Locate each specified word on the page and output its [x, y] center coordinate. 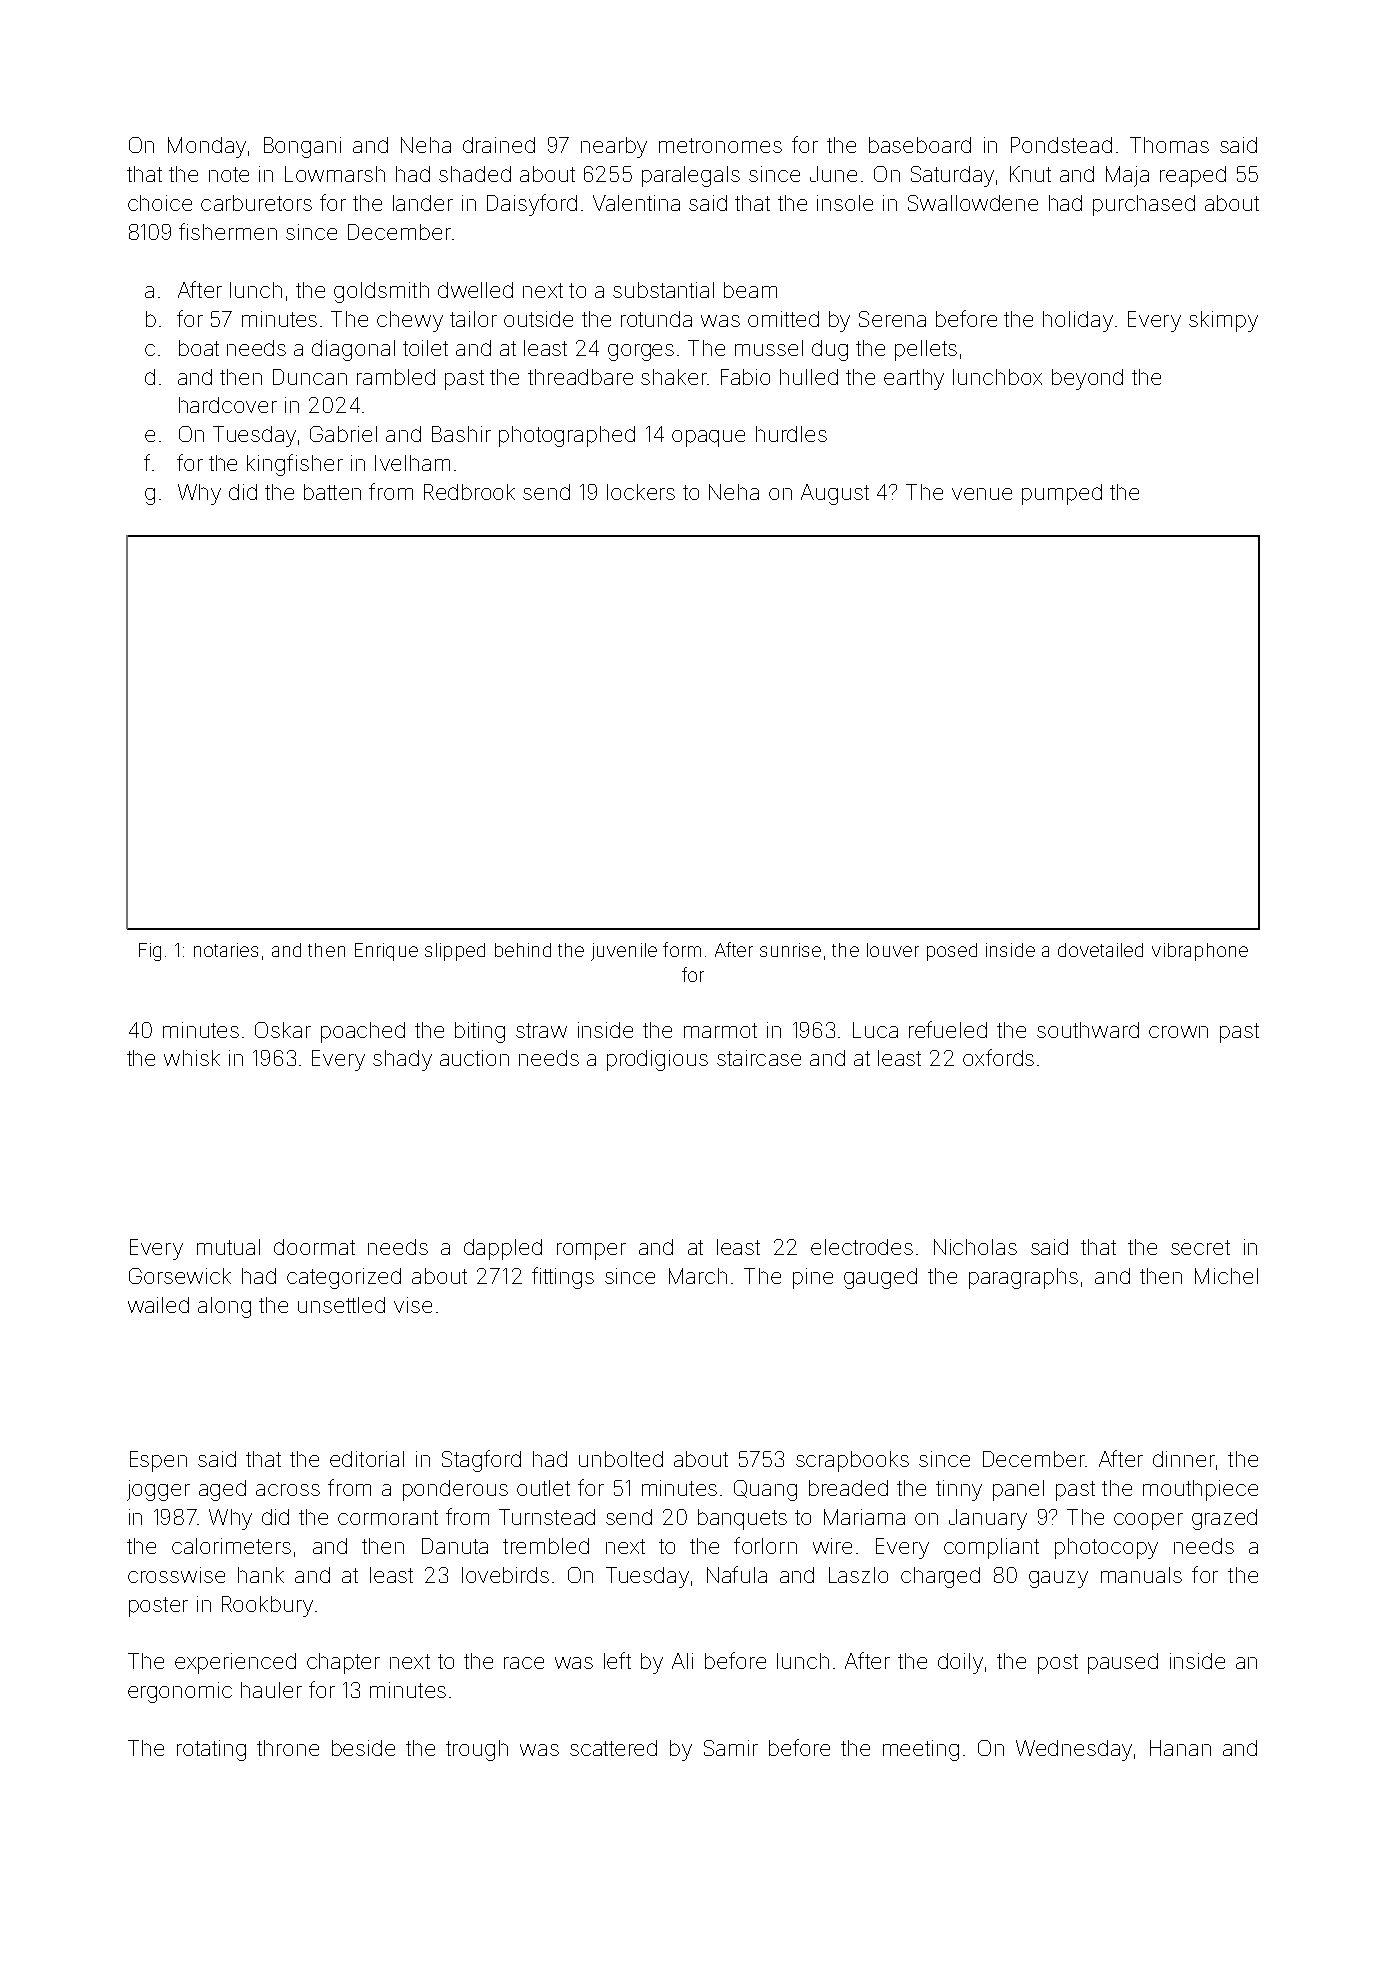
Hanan [1180, 1748]
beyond [1087, 379]
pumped [1062, 494]
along [224, 1307]
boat [199, 348]
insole [845, 203]
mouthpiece [1200, 1490]
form [682, 949]
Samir [731, 1748]
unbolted [621, 1459]
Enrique [386, 952]
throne [288, 1748]
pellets [926, 350]
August [835, 494]
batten [332, 492]
